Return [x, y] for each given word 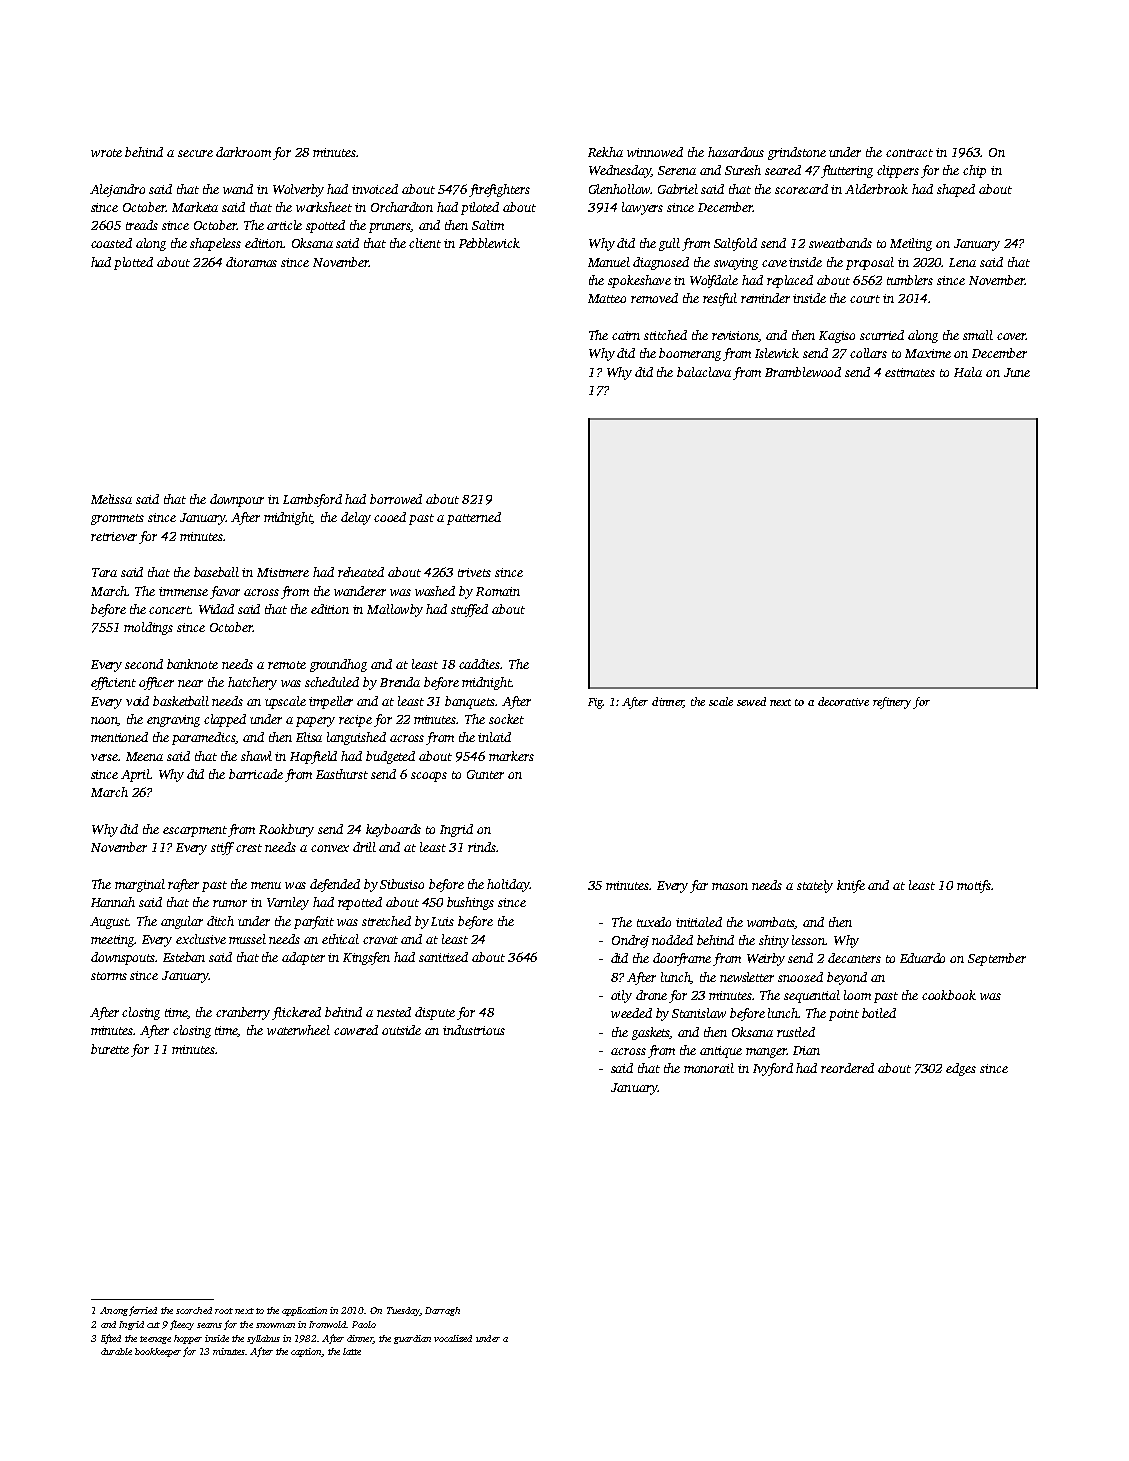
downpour [237, 500]
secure [195, 153]
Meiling [911, 244]
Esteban [184, 957]
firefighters [499, 190]
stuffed [469, 610]
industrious [474, 1030]
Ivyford [773, 1069]
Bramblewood [803, 372]
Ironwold [327, 1324]
